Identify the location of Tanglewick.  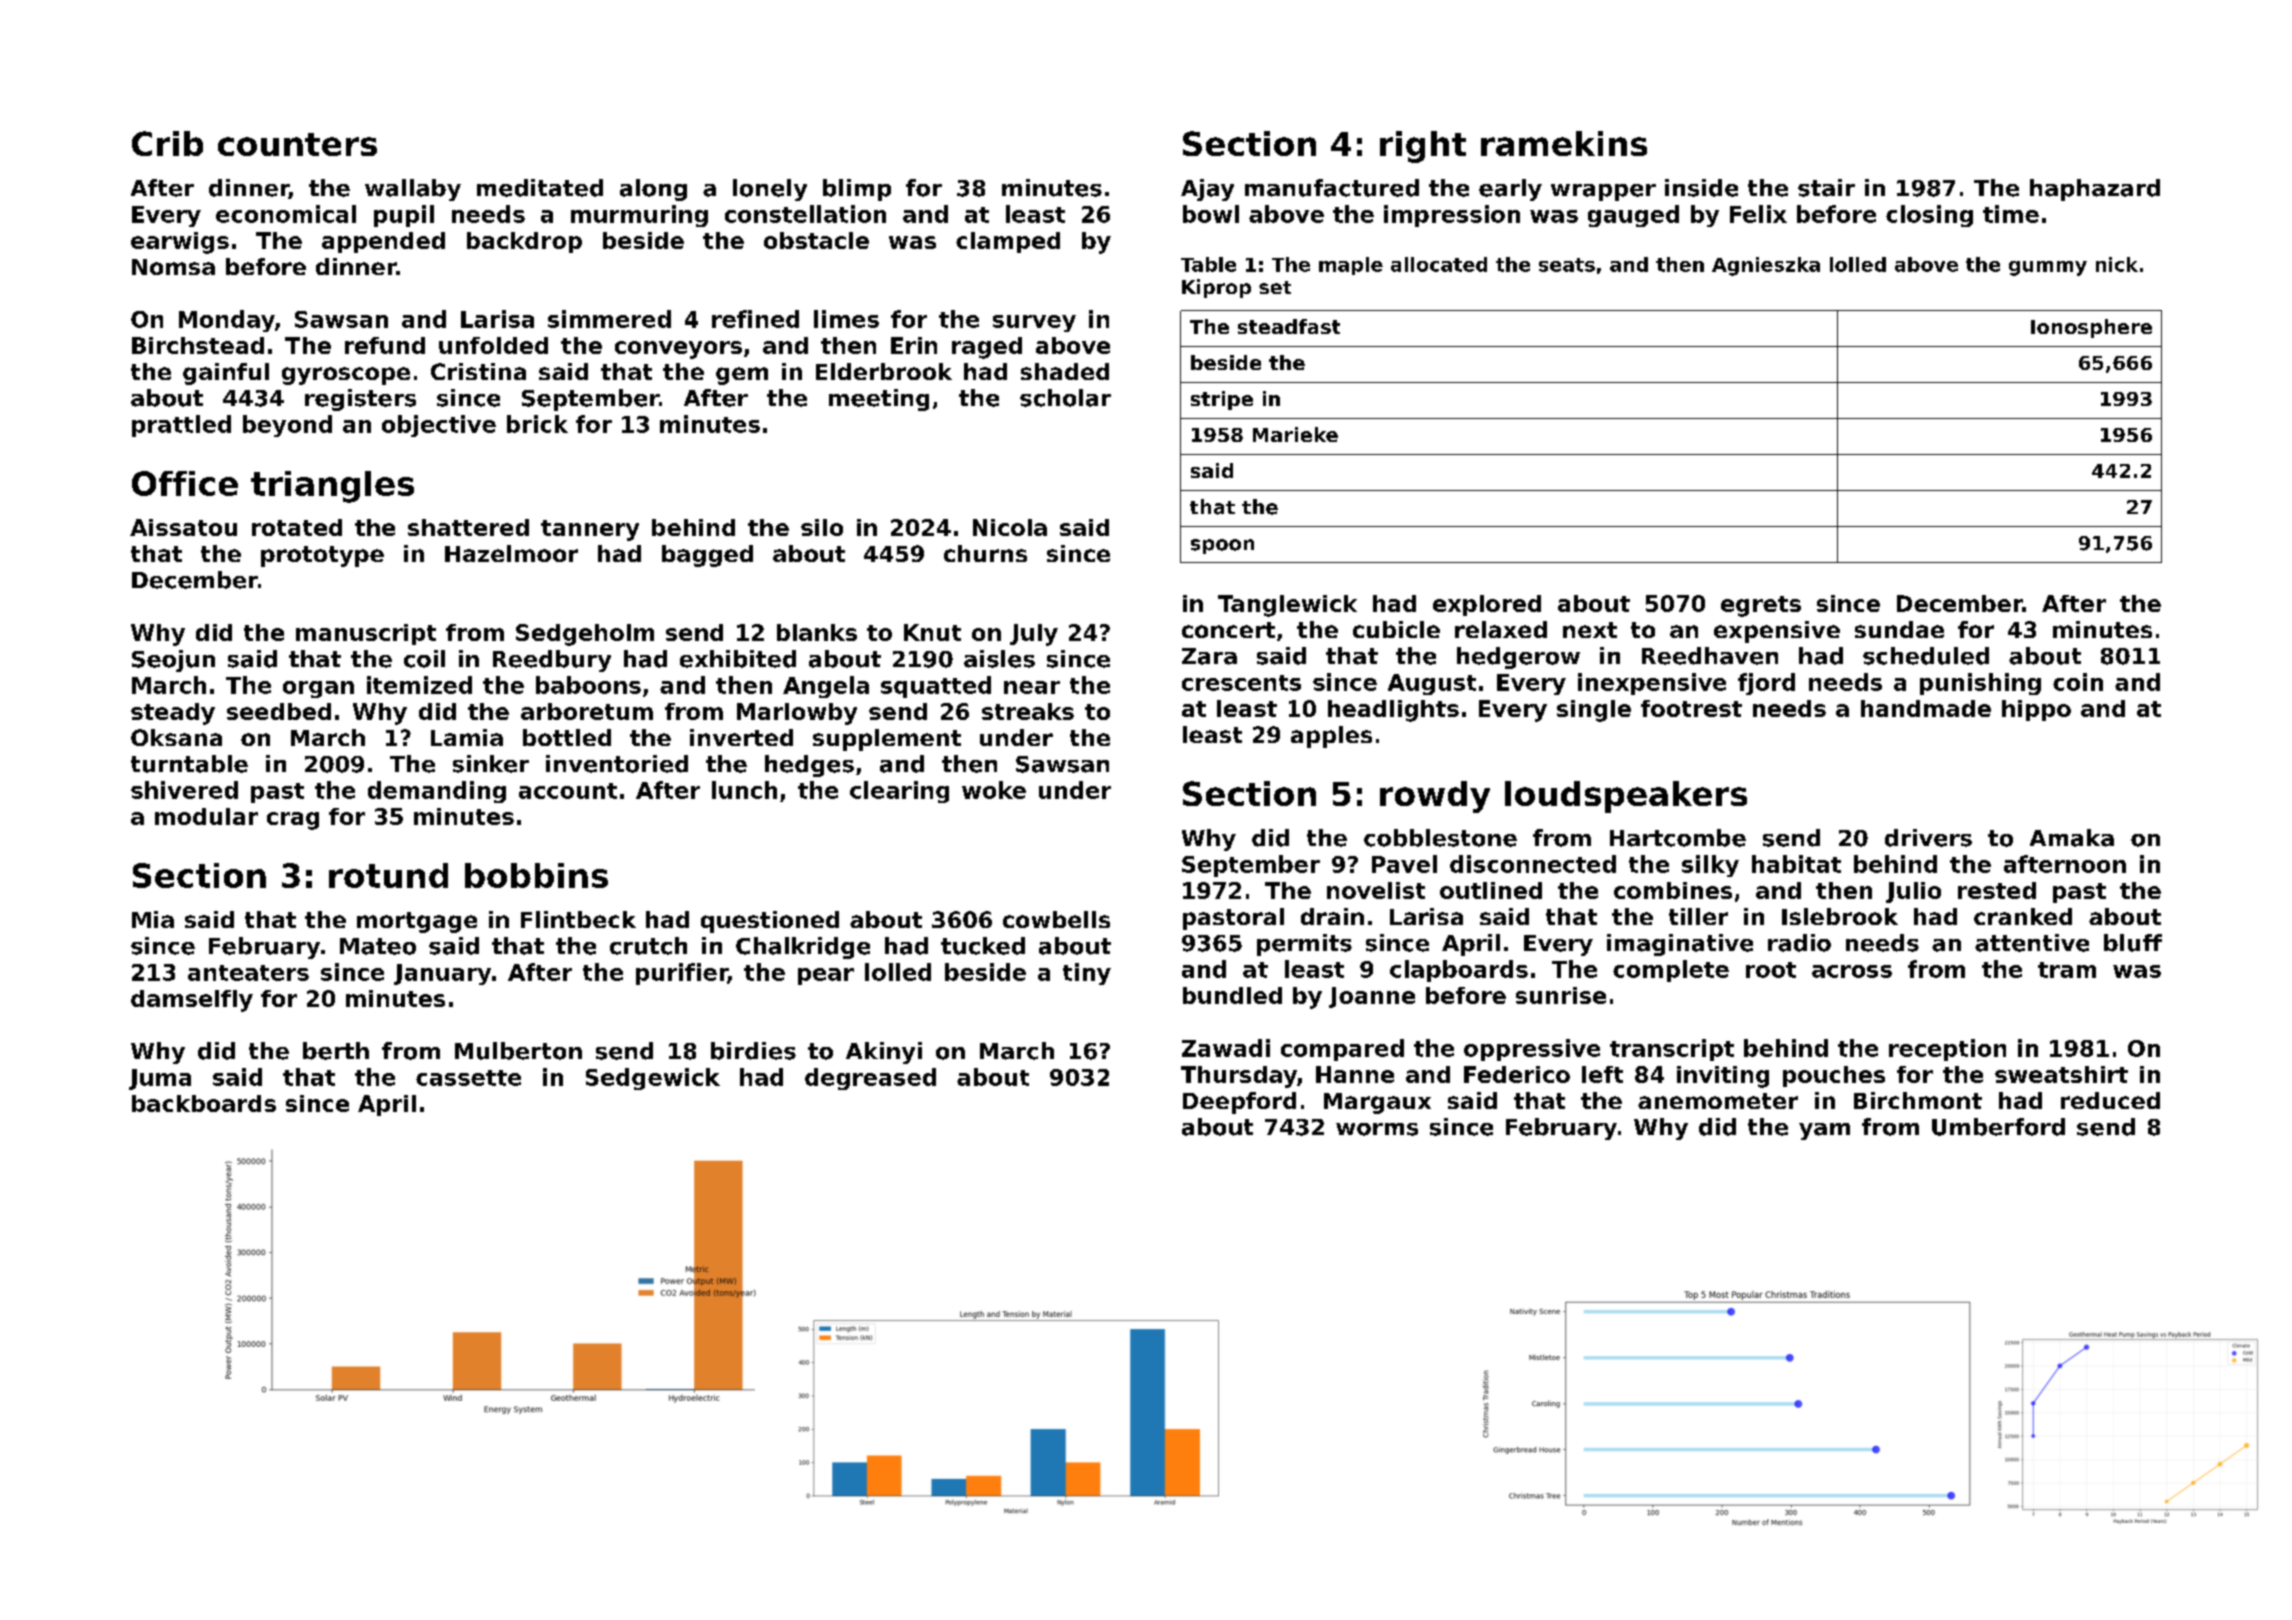
(1287, 606).
